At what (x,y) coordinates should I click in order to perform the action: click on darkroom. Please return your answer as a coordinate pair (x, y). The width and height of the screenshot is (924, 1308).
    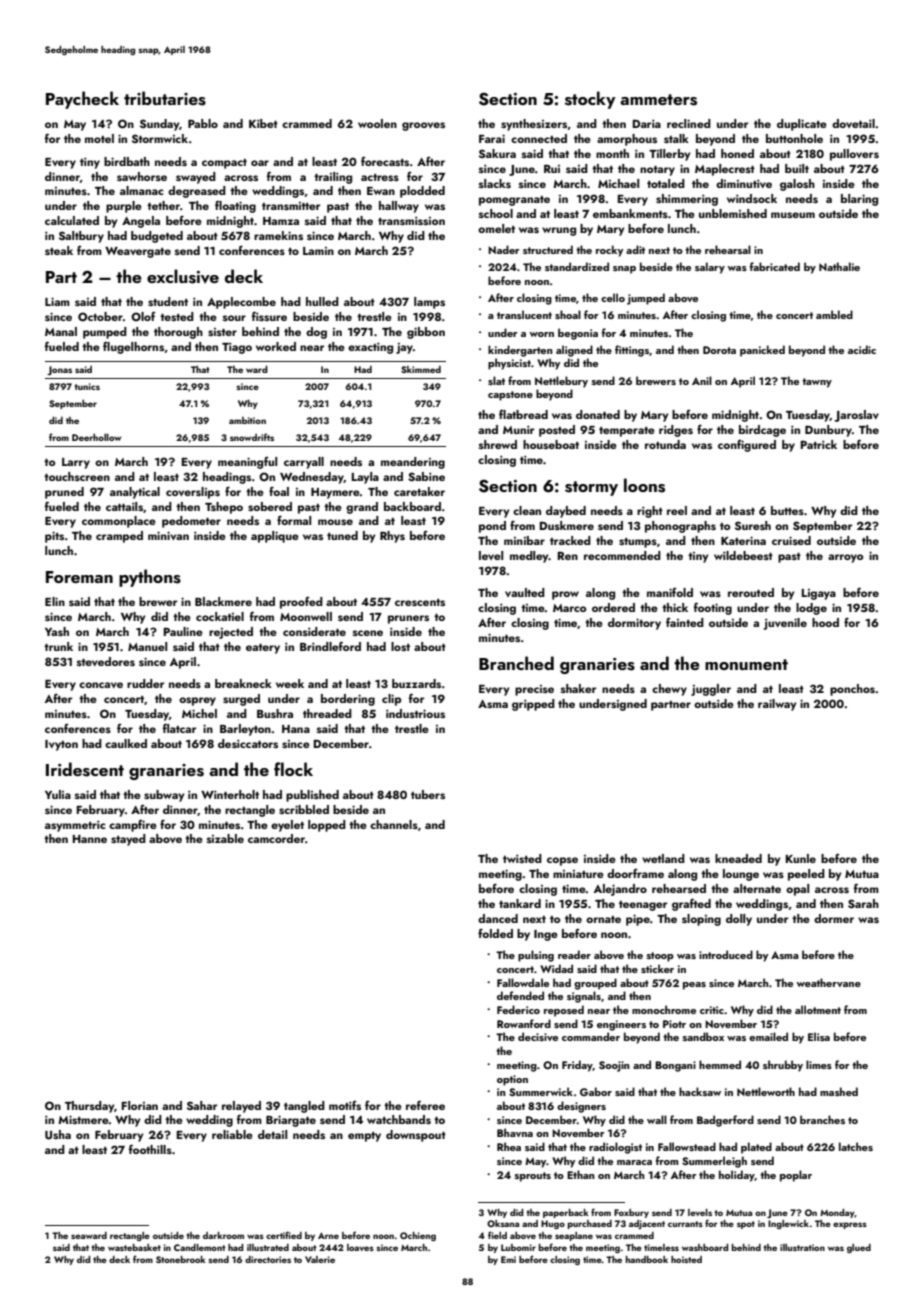
    Looking at the image, I should click on (223, 1235).
